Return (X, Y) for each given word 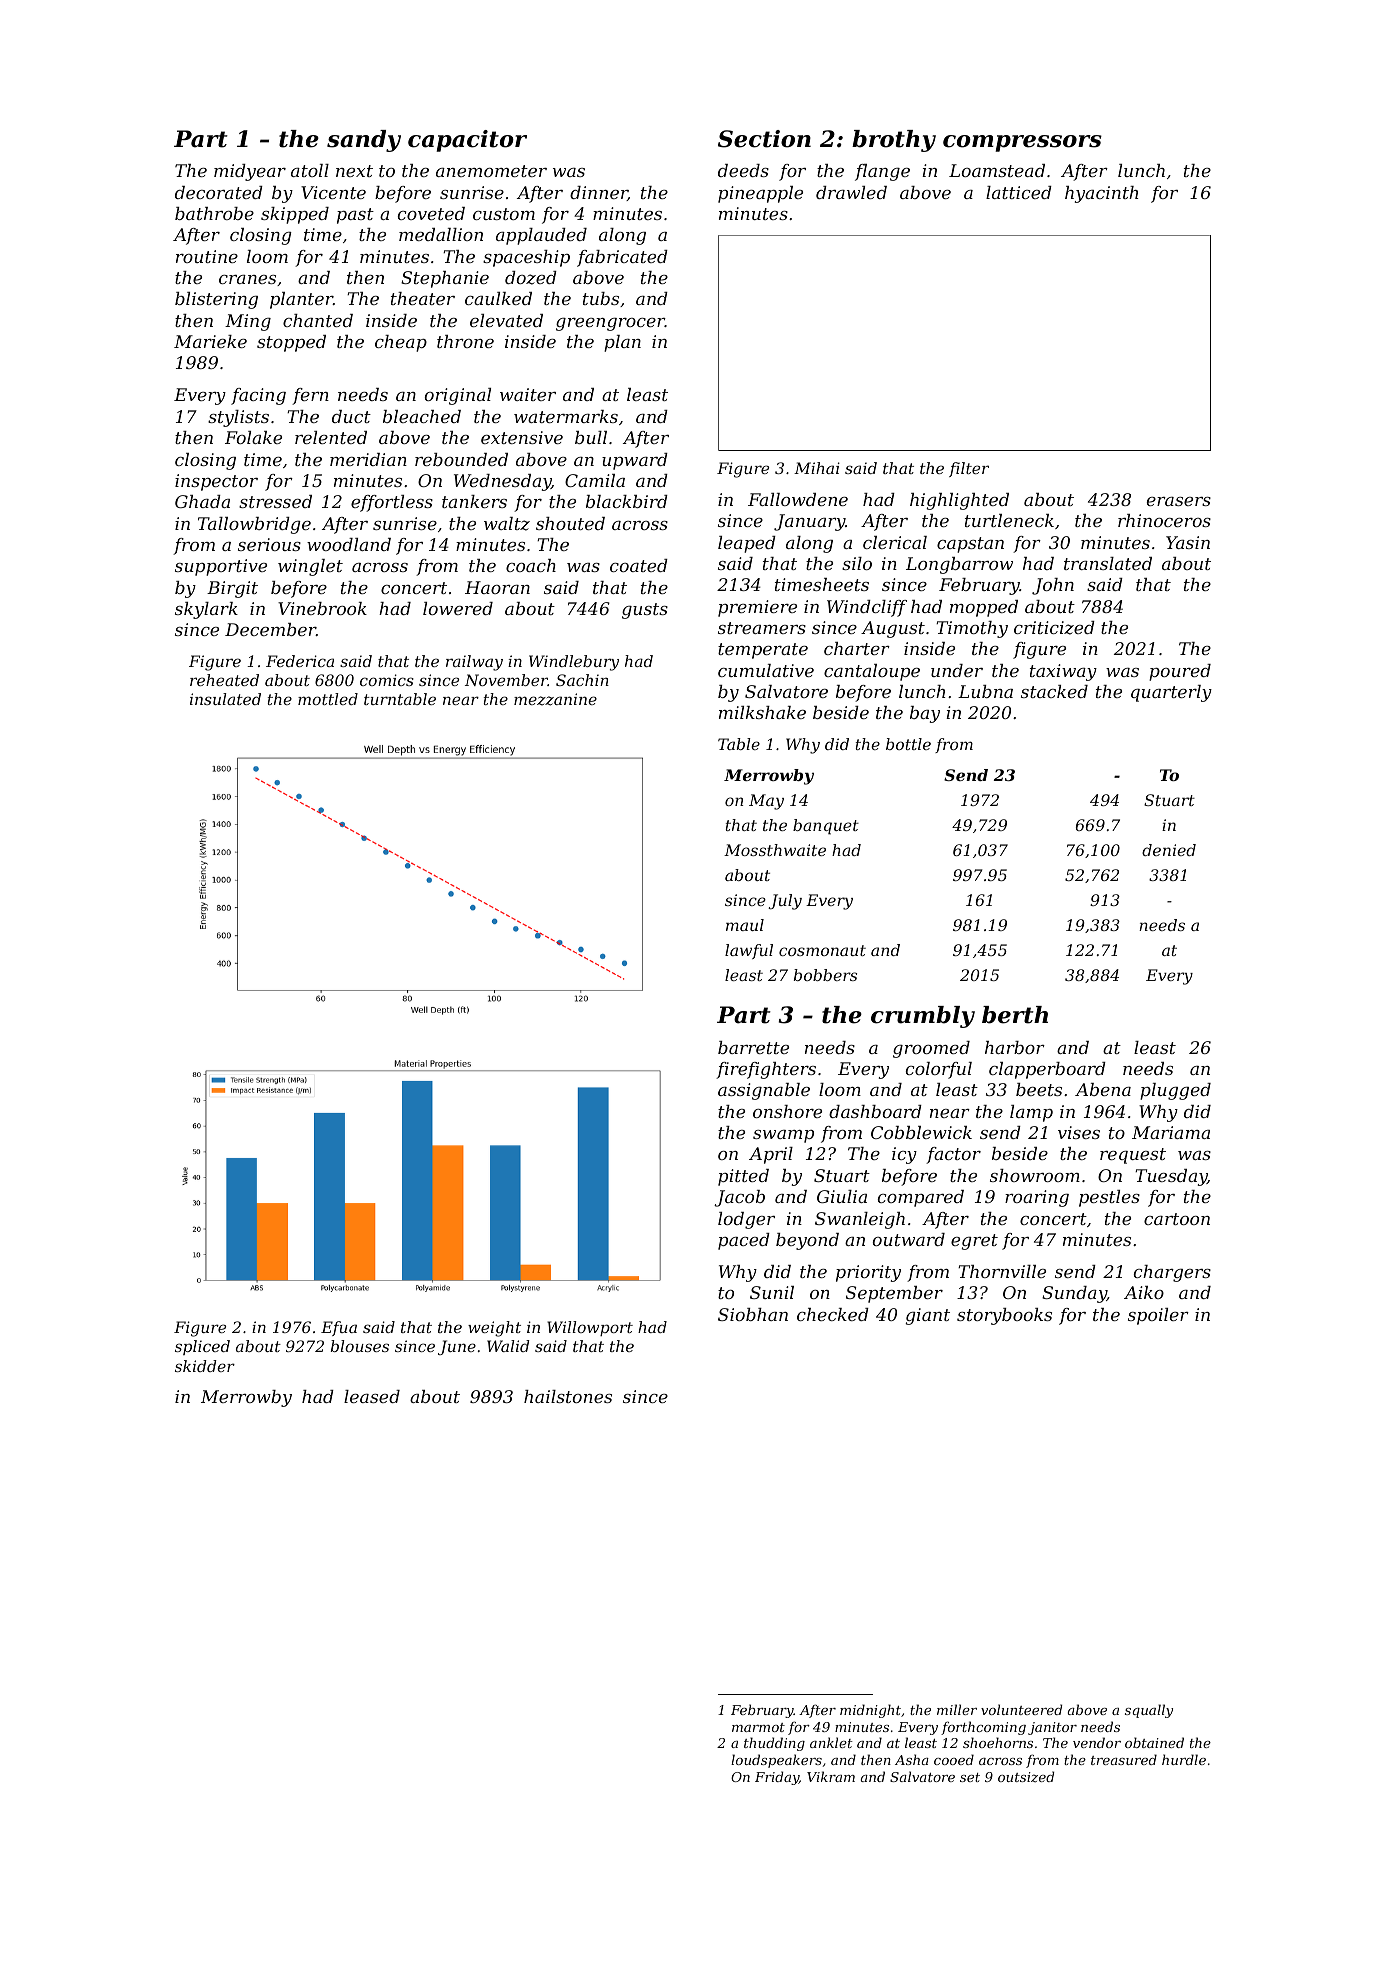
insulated (225, 699)
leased (372, 1396)
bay (925, 714)
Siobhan (753, 1314)
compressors (1022, 143)
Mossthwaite (775, 850)
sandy (364, 141)
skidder (205, 1366)
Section (764, 139)
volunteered (1021, 1709)
